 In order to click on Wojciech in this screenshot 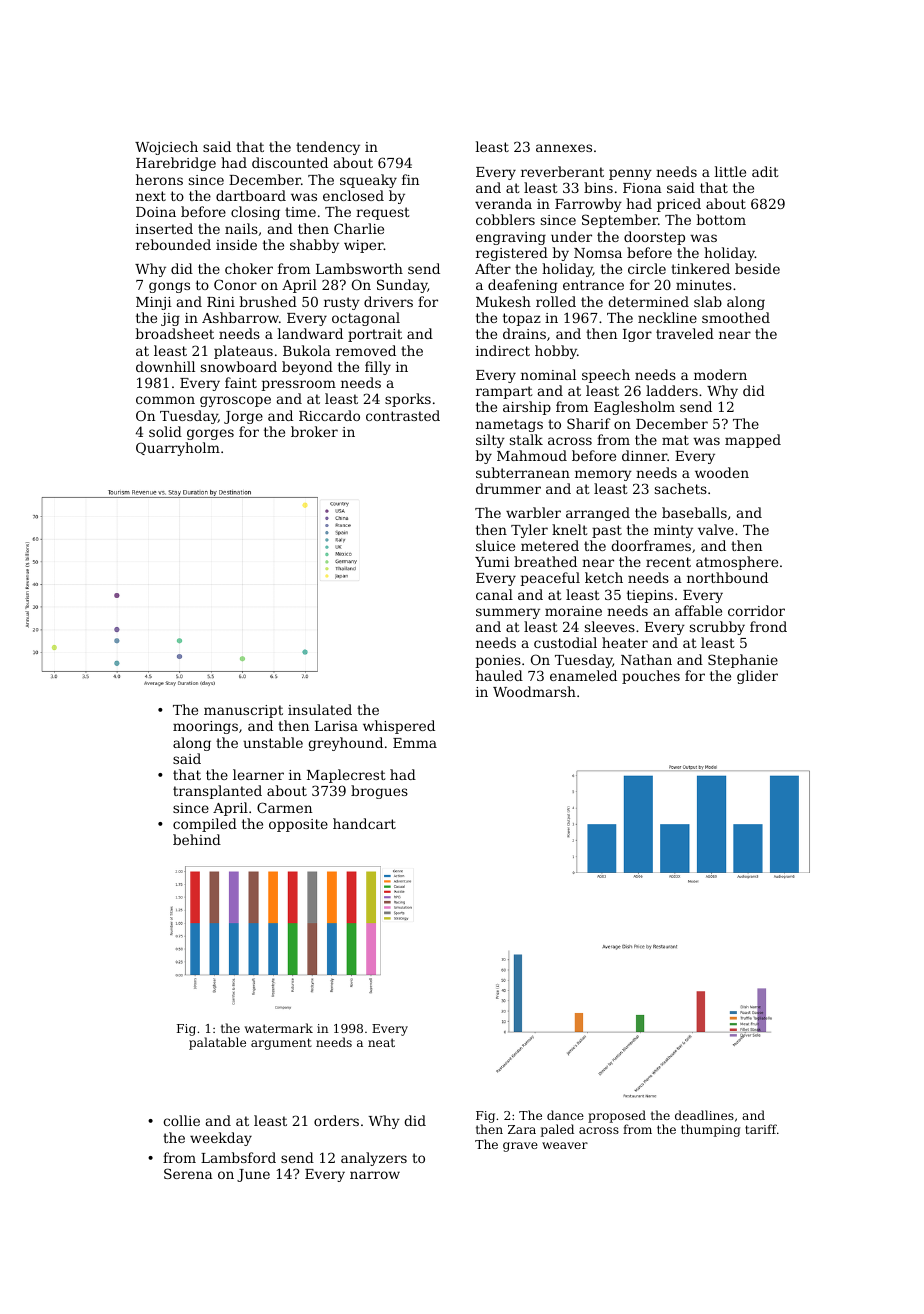, I will do `click(166, 148)`.
